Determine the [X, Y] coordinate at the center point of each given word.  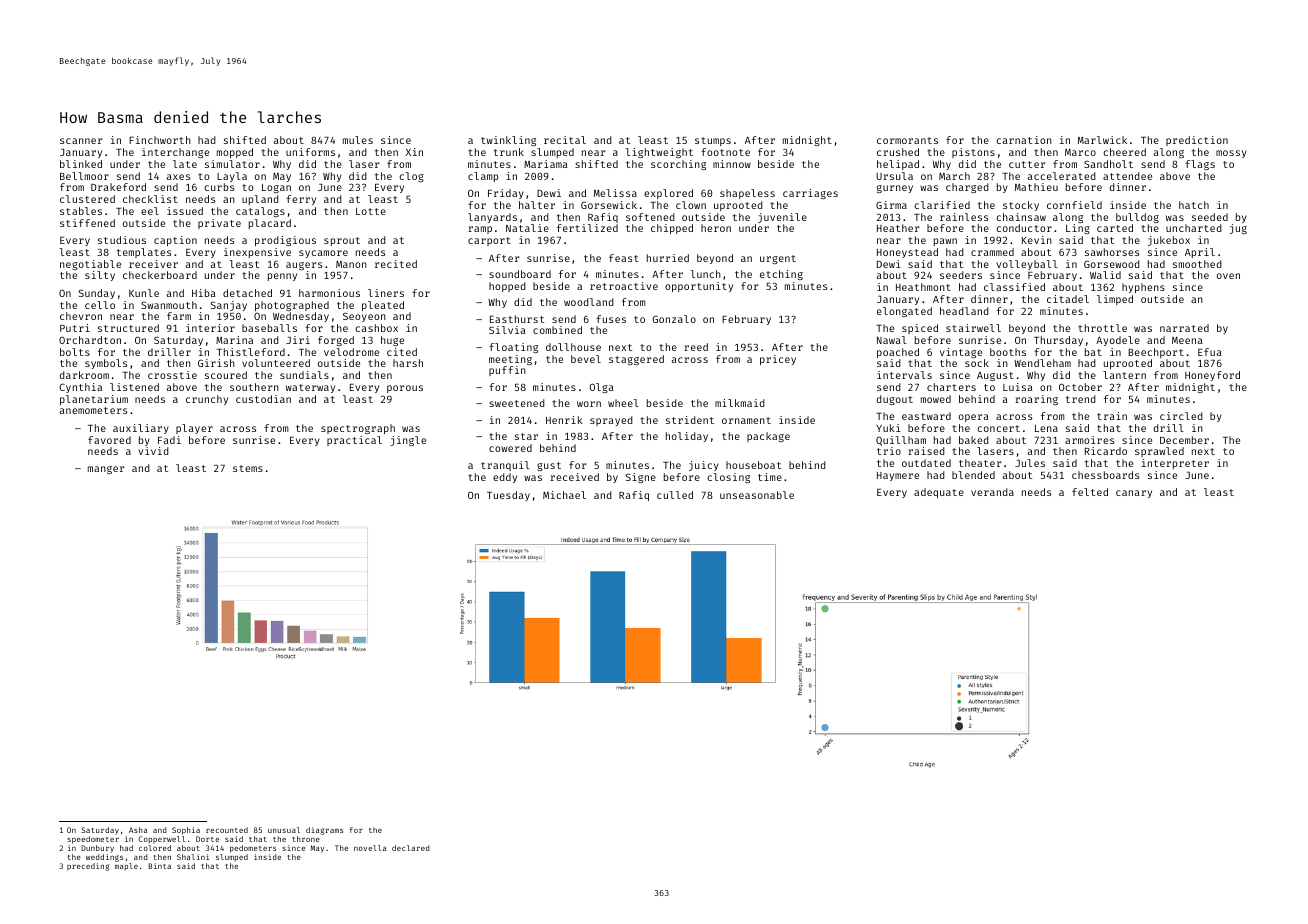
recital [565, 140]
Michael [564, 495]
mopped [235, 153]
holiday [687, 437]
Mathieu [1036, 187]
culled [675, 495]
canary [1134, 494]
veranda [992, 492]
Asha [138, 830]
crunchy [207, 400]
